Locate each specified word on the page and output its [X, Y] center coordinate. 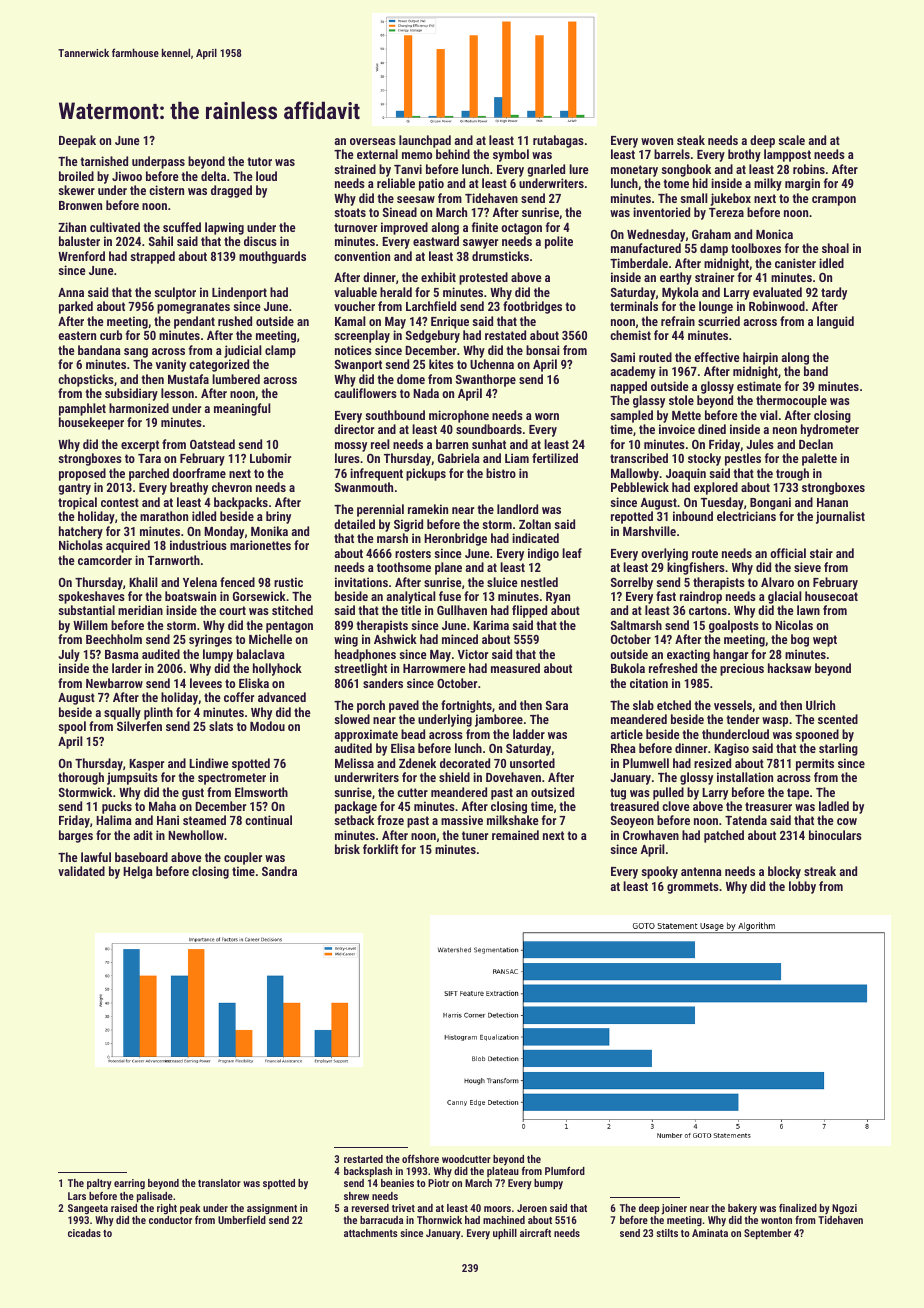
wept [825, 641]
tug [618, 794]
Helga [138, 872]
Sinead [400, 212]
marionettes [260, 545]
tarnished [104, 161]
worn [547, 416]
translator [219, 1183]
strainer [714, 277]
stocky [704, 459]
